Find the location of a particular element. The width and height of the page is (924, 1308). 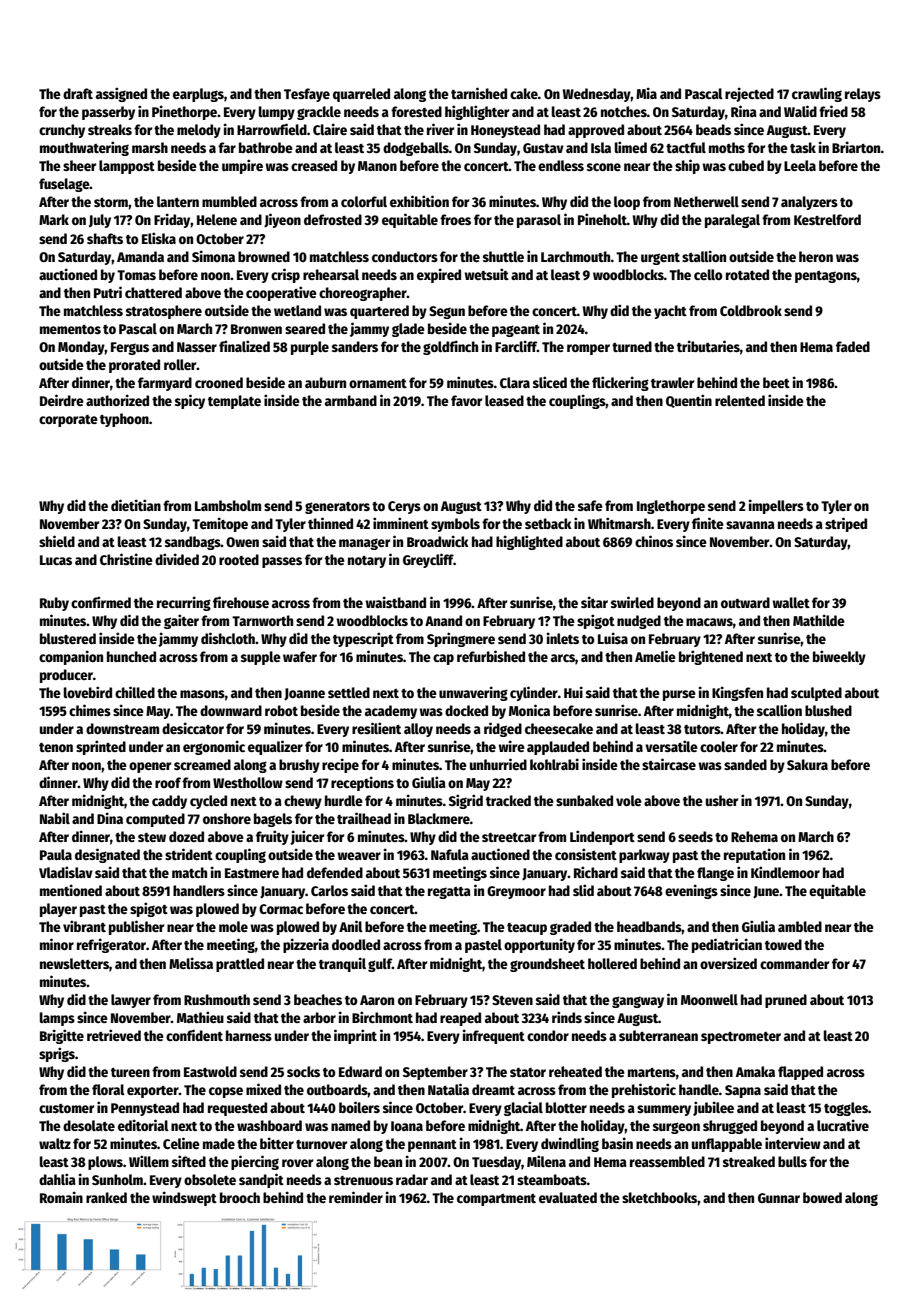

melody is located at coordinates (199, 131).
